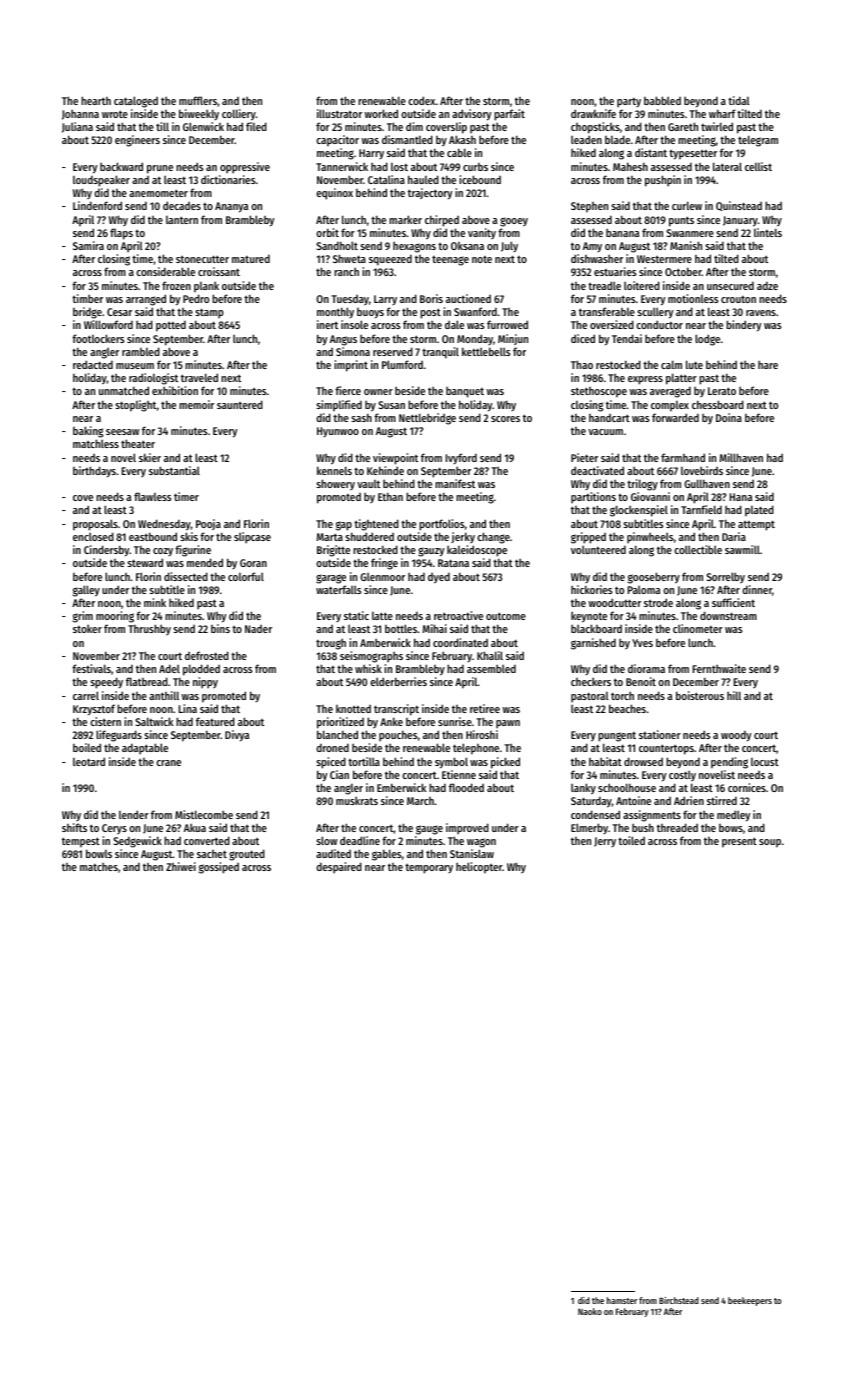 The width and height of the page is (849, 1400). Describe the element at coordinates (586, 139) in the page. I see `leaden` at that location.
